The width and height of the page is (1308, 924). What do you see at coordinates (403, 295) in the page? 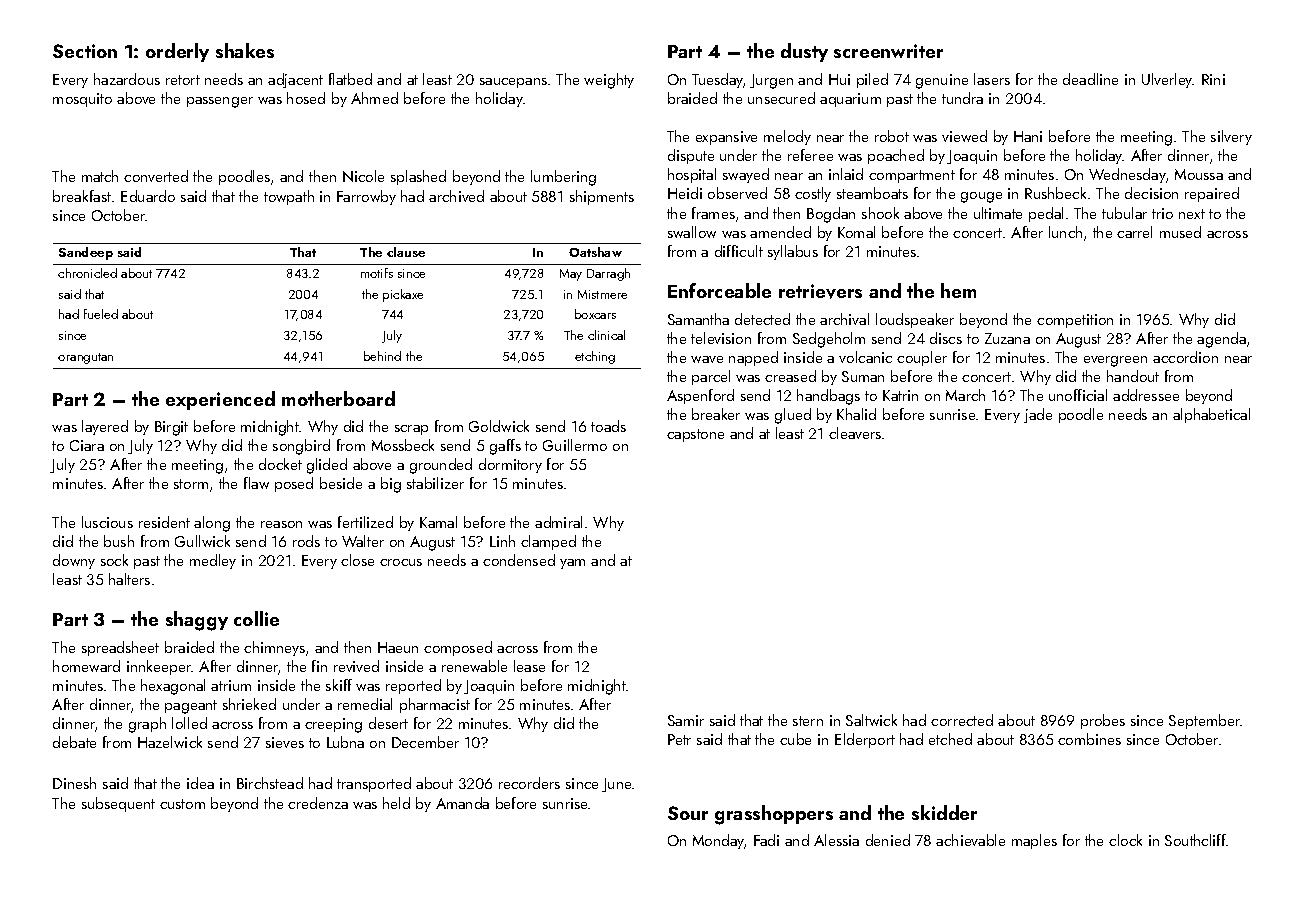
I see `pickaxe` at bounding box center [403, 295].
